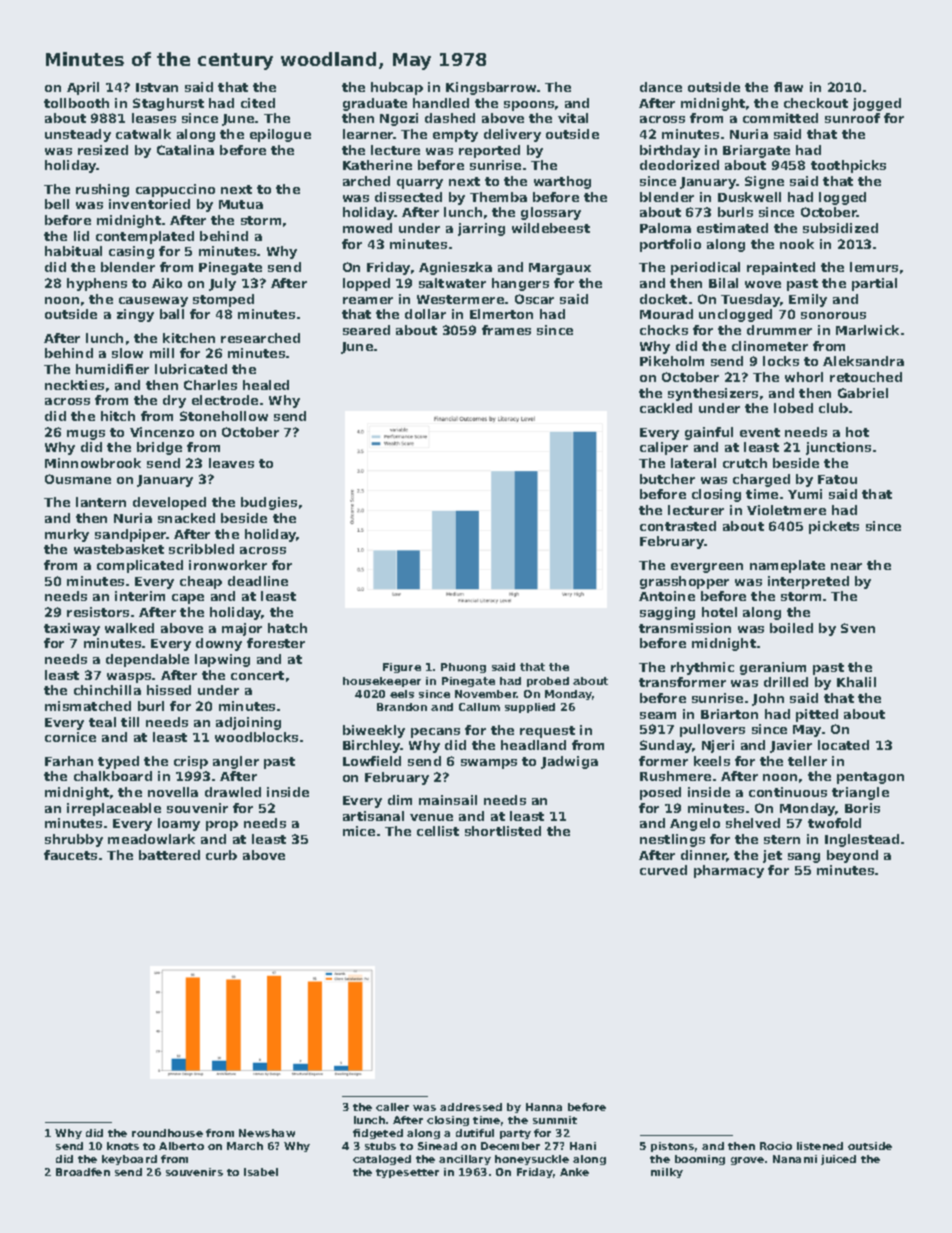  I want to click on reported, so click(489, 151).
